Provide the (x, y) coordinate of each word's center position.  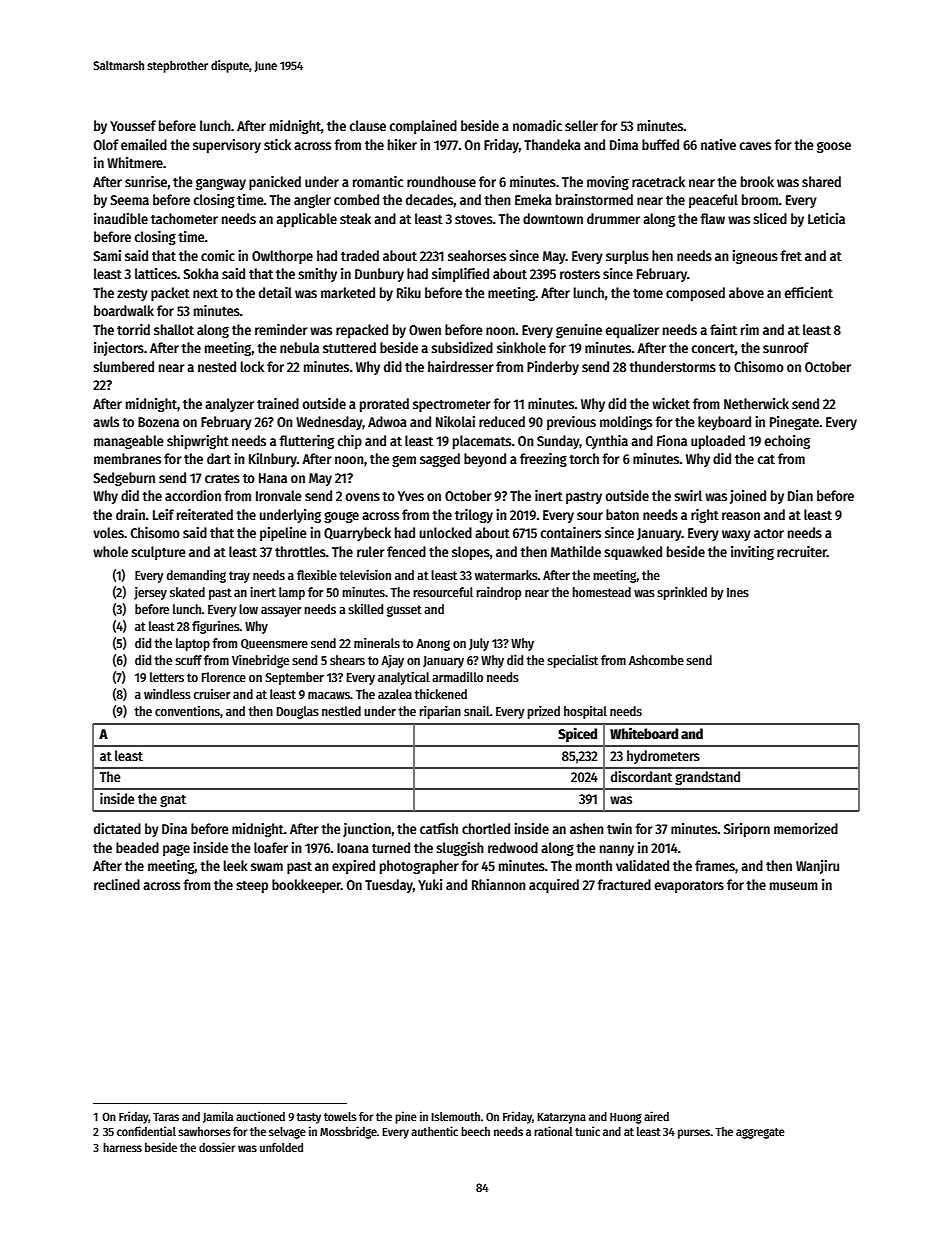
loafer (271, 847)
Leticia (826, 218)
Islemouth (455, 1116)
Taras (166, 1117)
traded (360, 255)
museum (794, 886)
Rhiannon (499, 884)
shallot (174, 329)
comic (218, 255)
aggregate (760, 1133)
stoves (474, 219)
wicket (671, 403)
